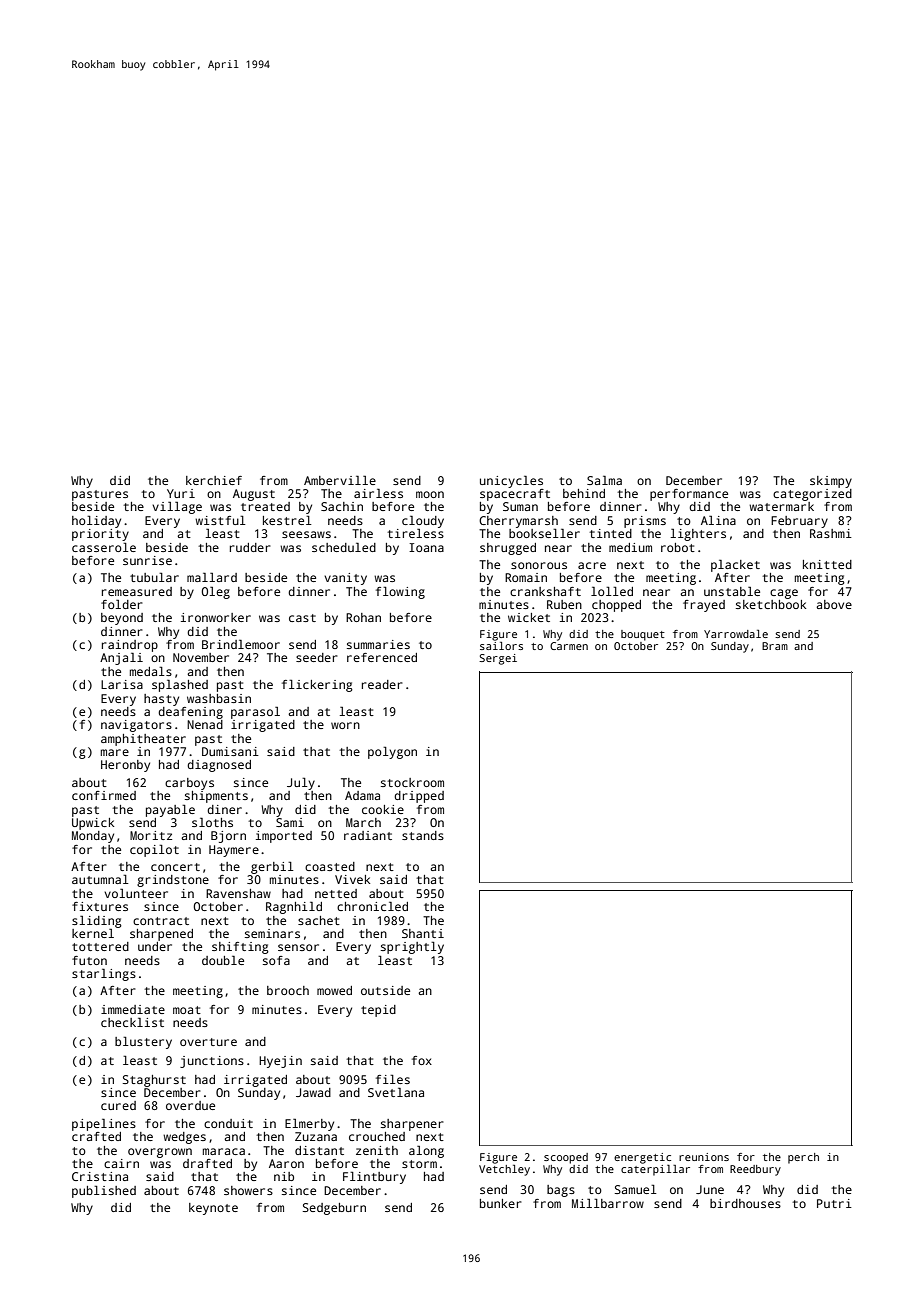 The width and height of the page is (924, 1308). I want to click on Millbarrow, so click(608, 1203).
